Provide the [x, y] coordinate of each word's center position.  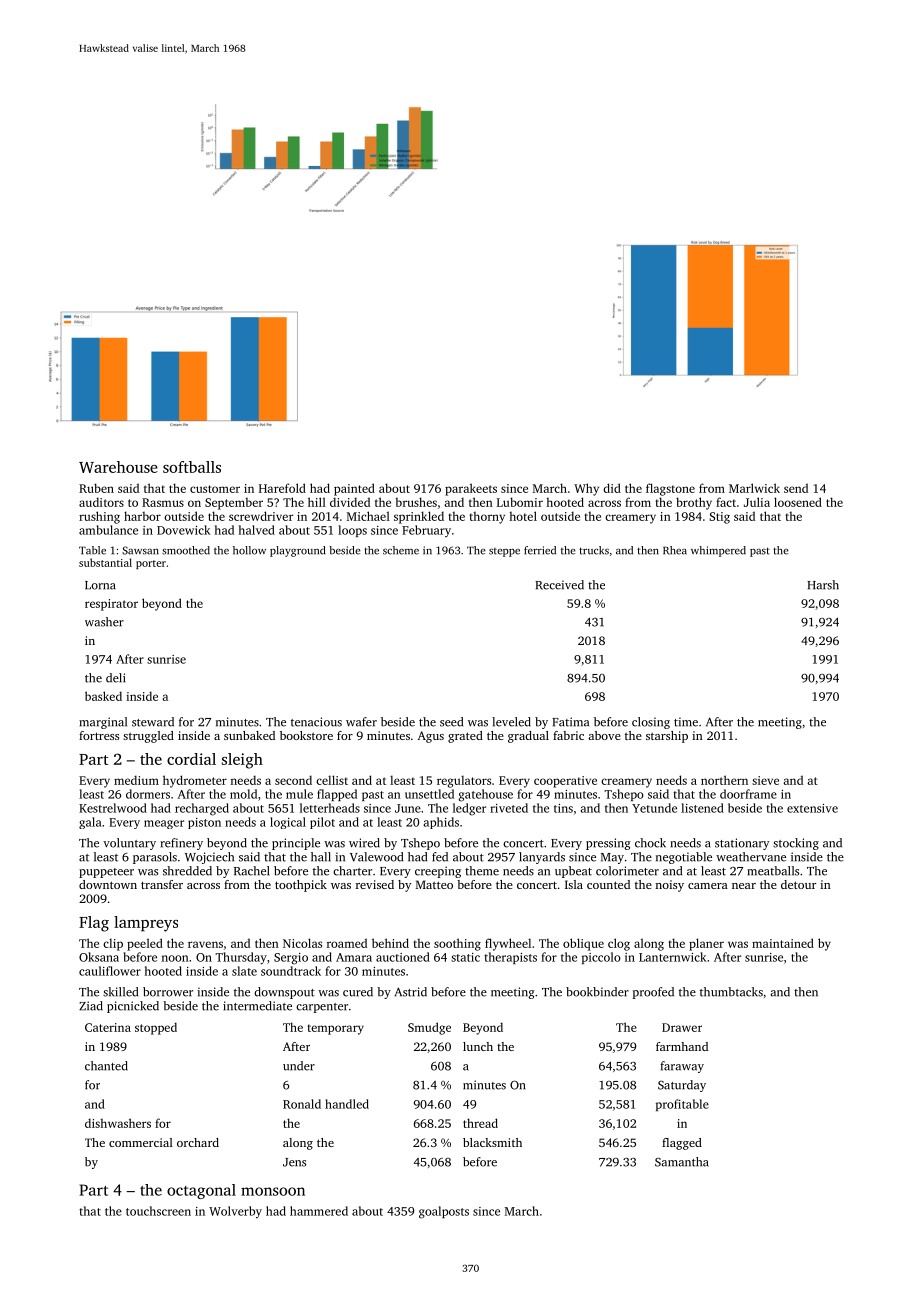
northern [724, 780]
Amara [354, 957]
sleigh [242, 761]
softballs [192, 467]
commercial [141, 1142]
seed [451, 722]
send [796, 488]
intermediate [257, 1006]
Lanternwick [673, 957]
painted [354, 489]
